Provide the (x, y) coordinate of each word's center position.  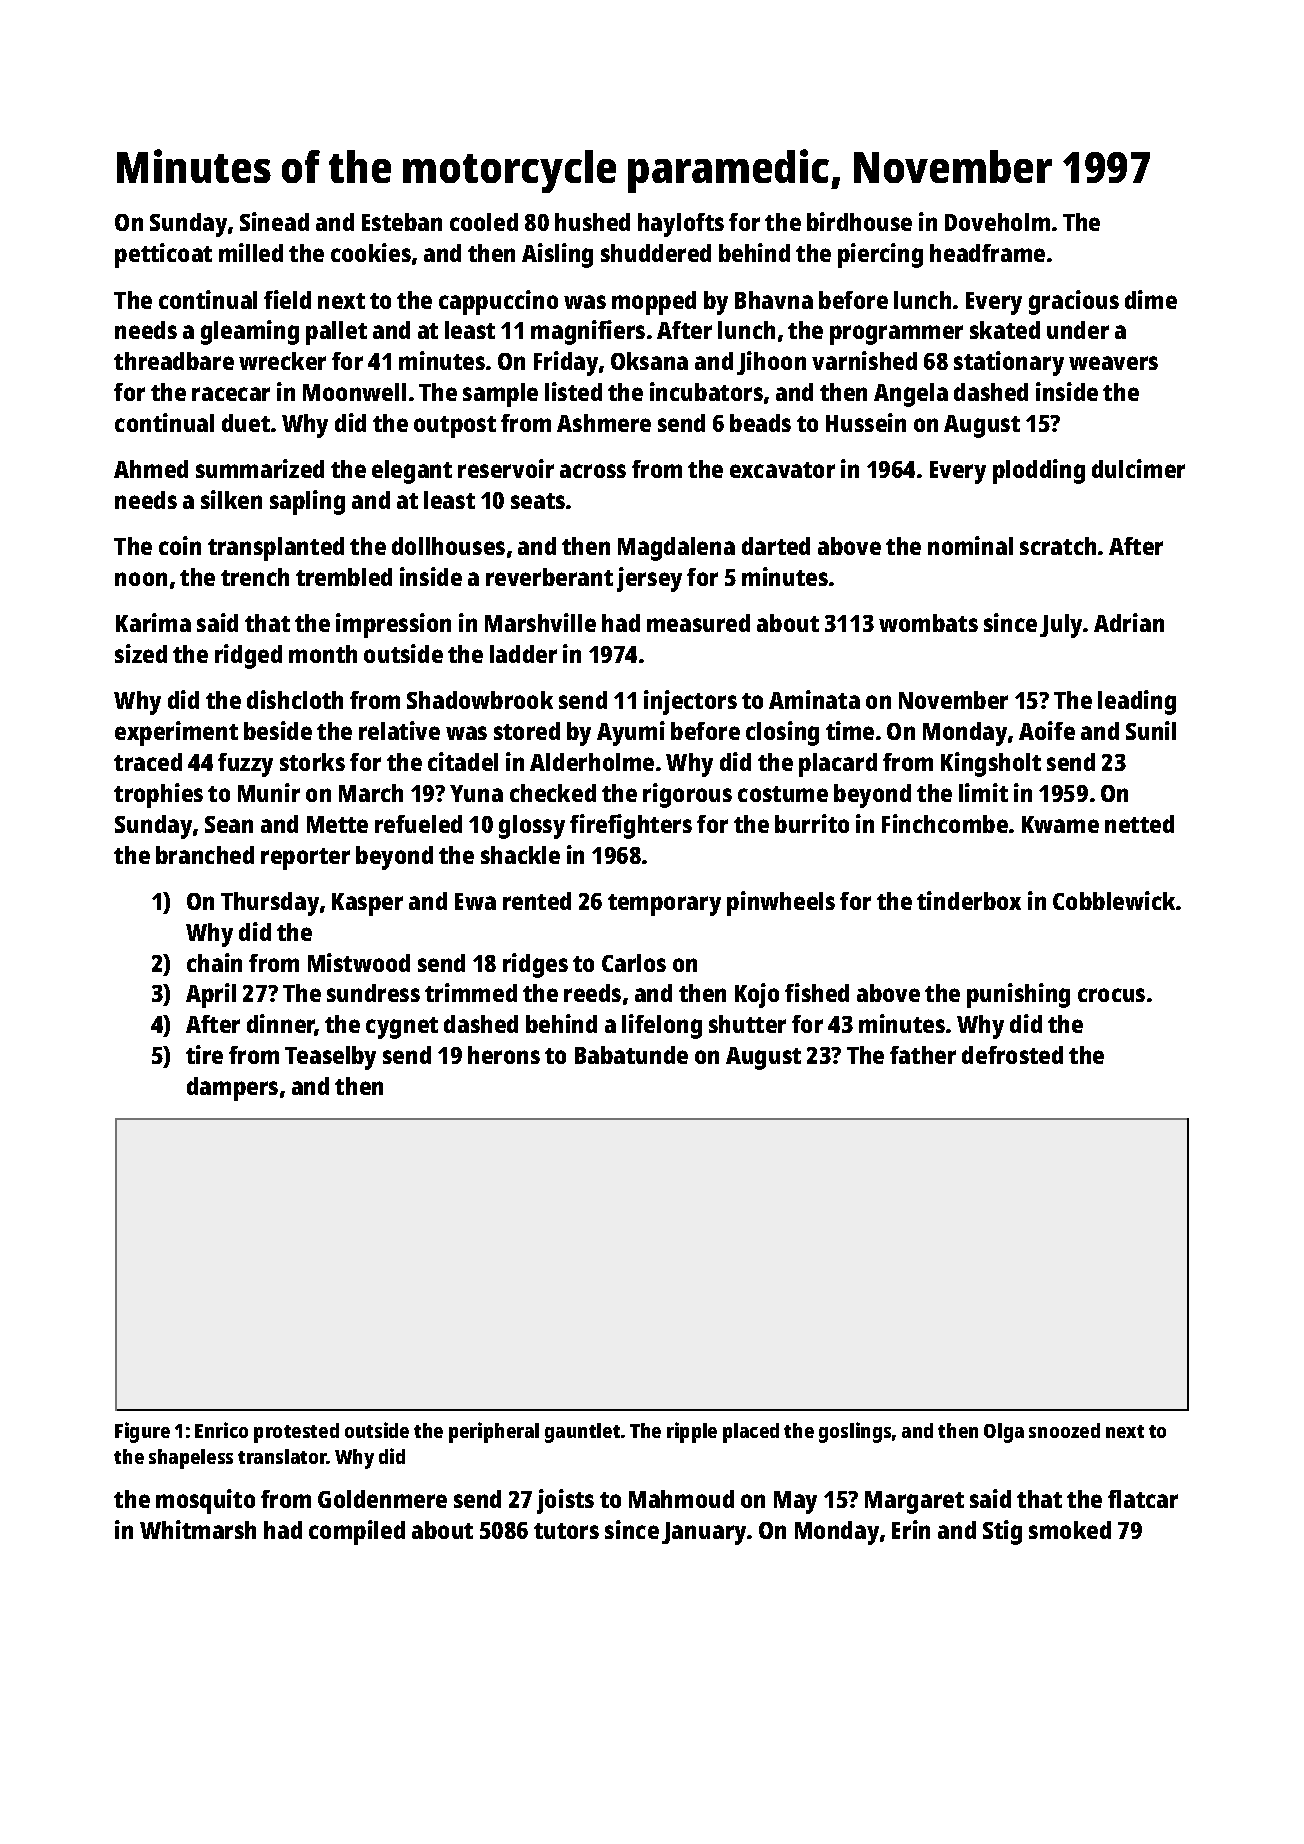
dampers (232, 1089)
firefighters (631, 826)
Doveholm (997, 222)
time (850, 730)
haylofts (681, 225)
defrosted (1012, 1055)
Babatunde (631, 1055)
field (287, 299)
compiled (357, 1532)
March (371, 793)
